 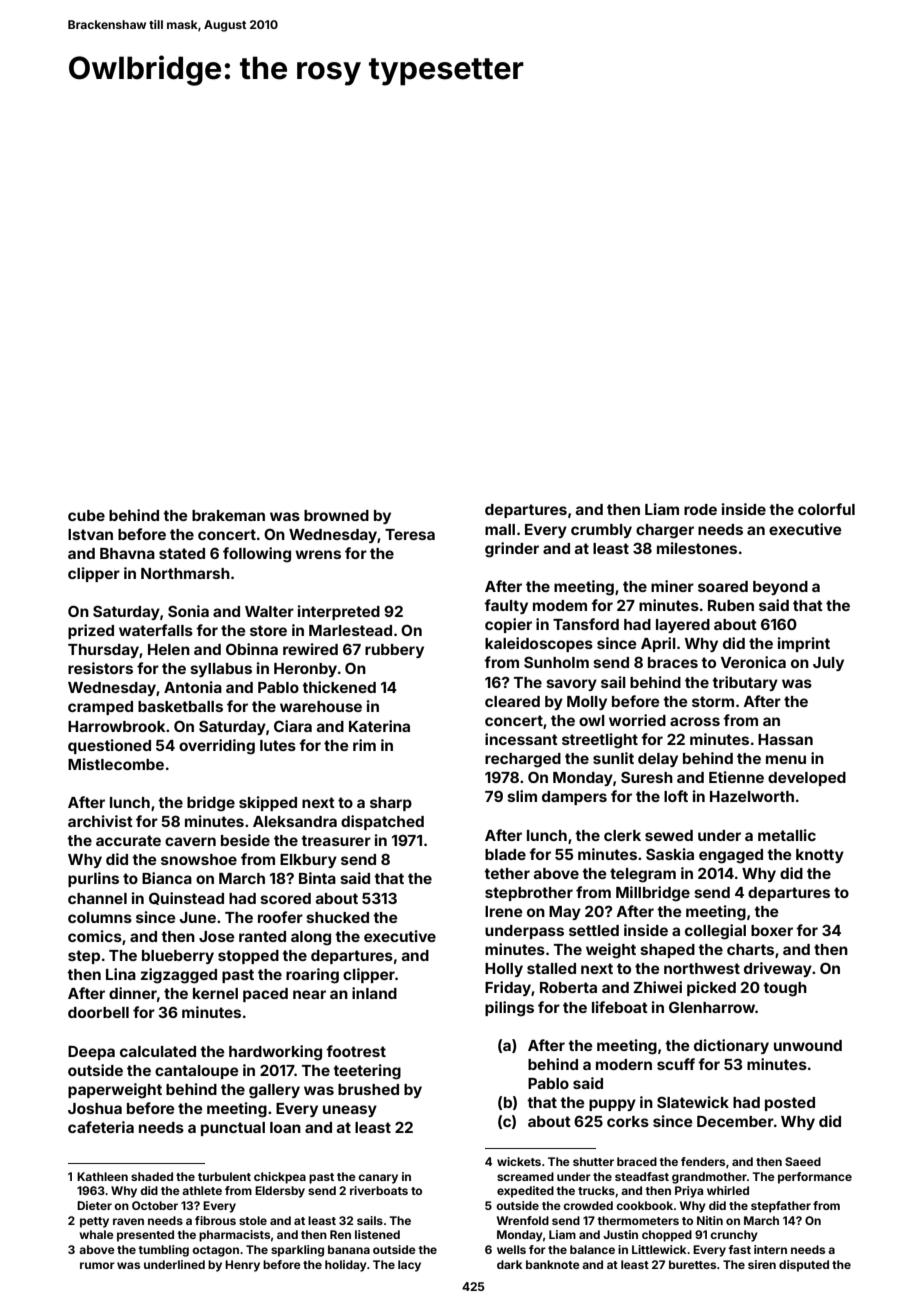 I want to click on disputed, so click(x=804, y=1266).
